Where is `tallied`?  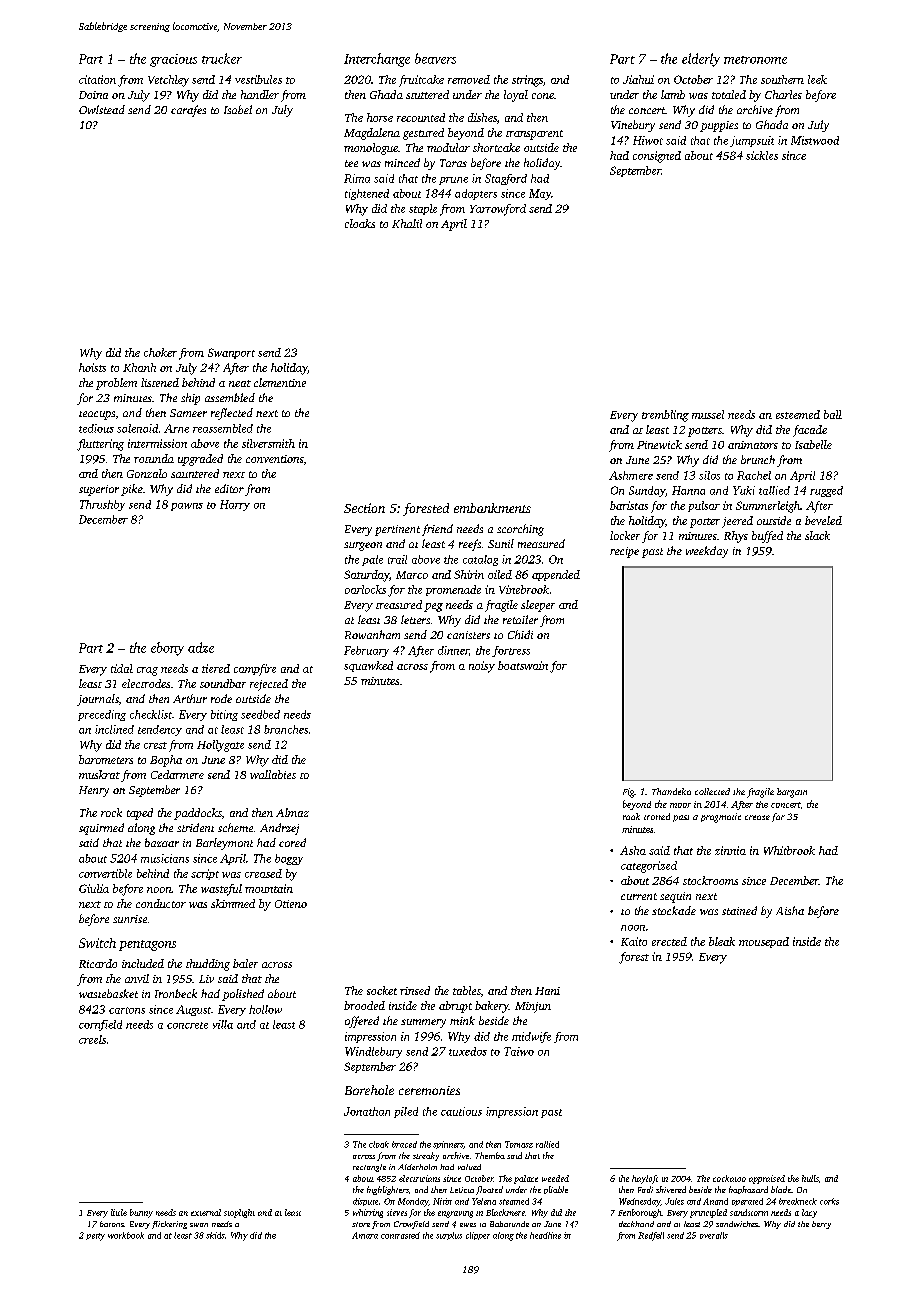 tallied is located at coordinates (774, 490).
